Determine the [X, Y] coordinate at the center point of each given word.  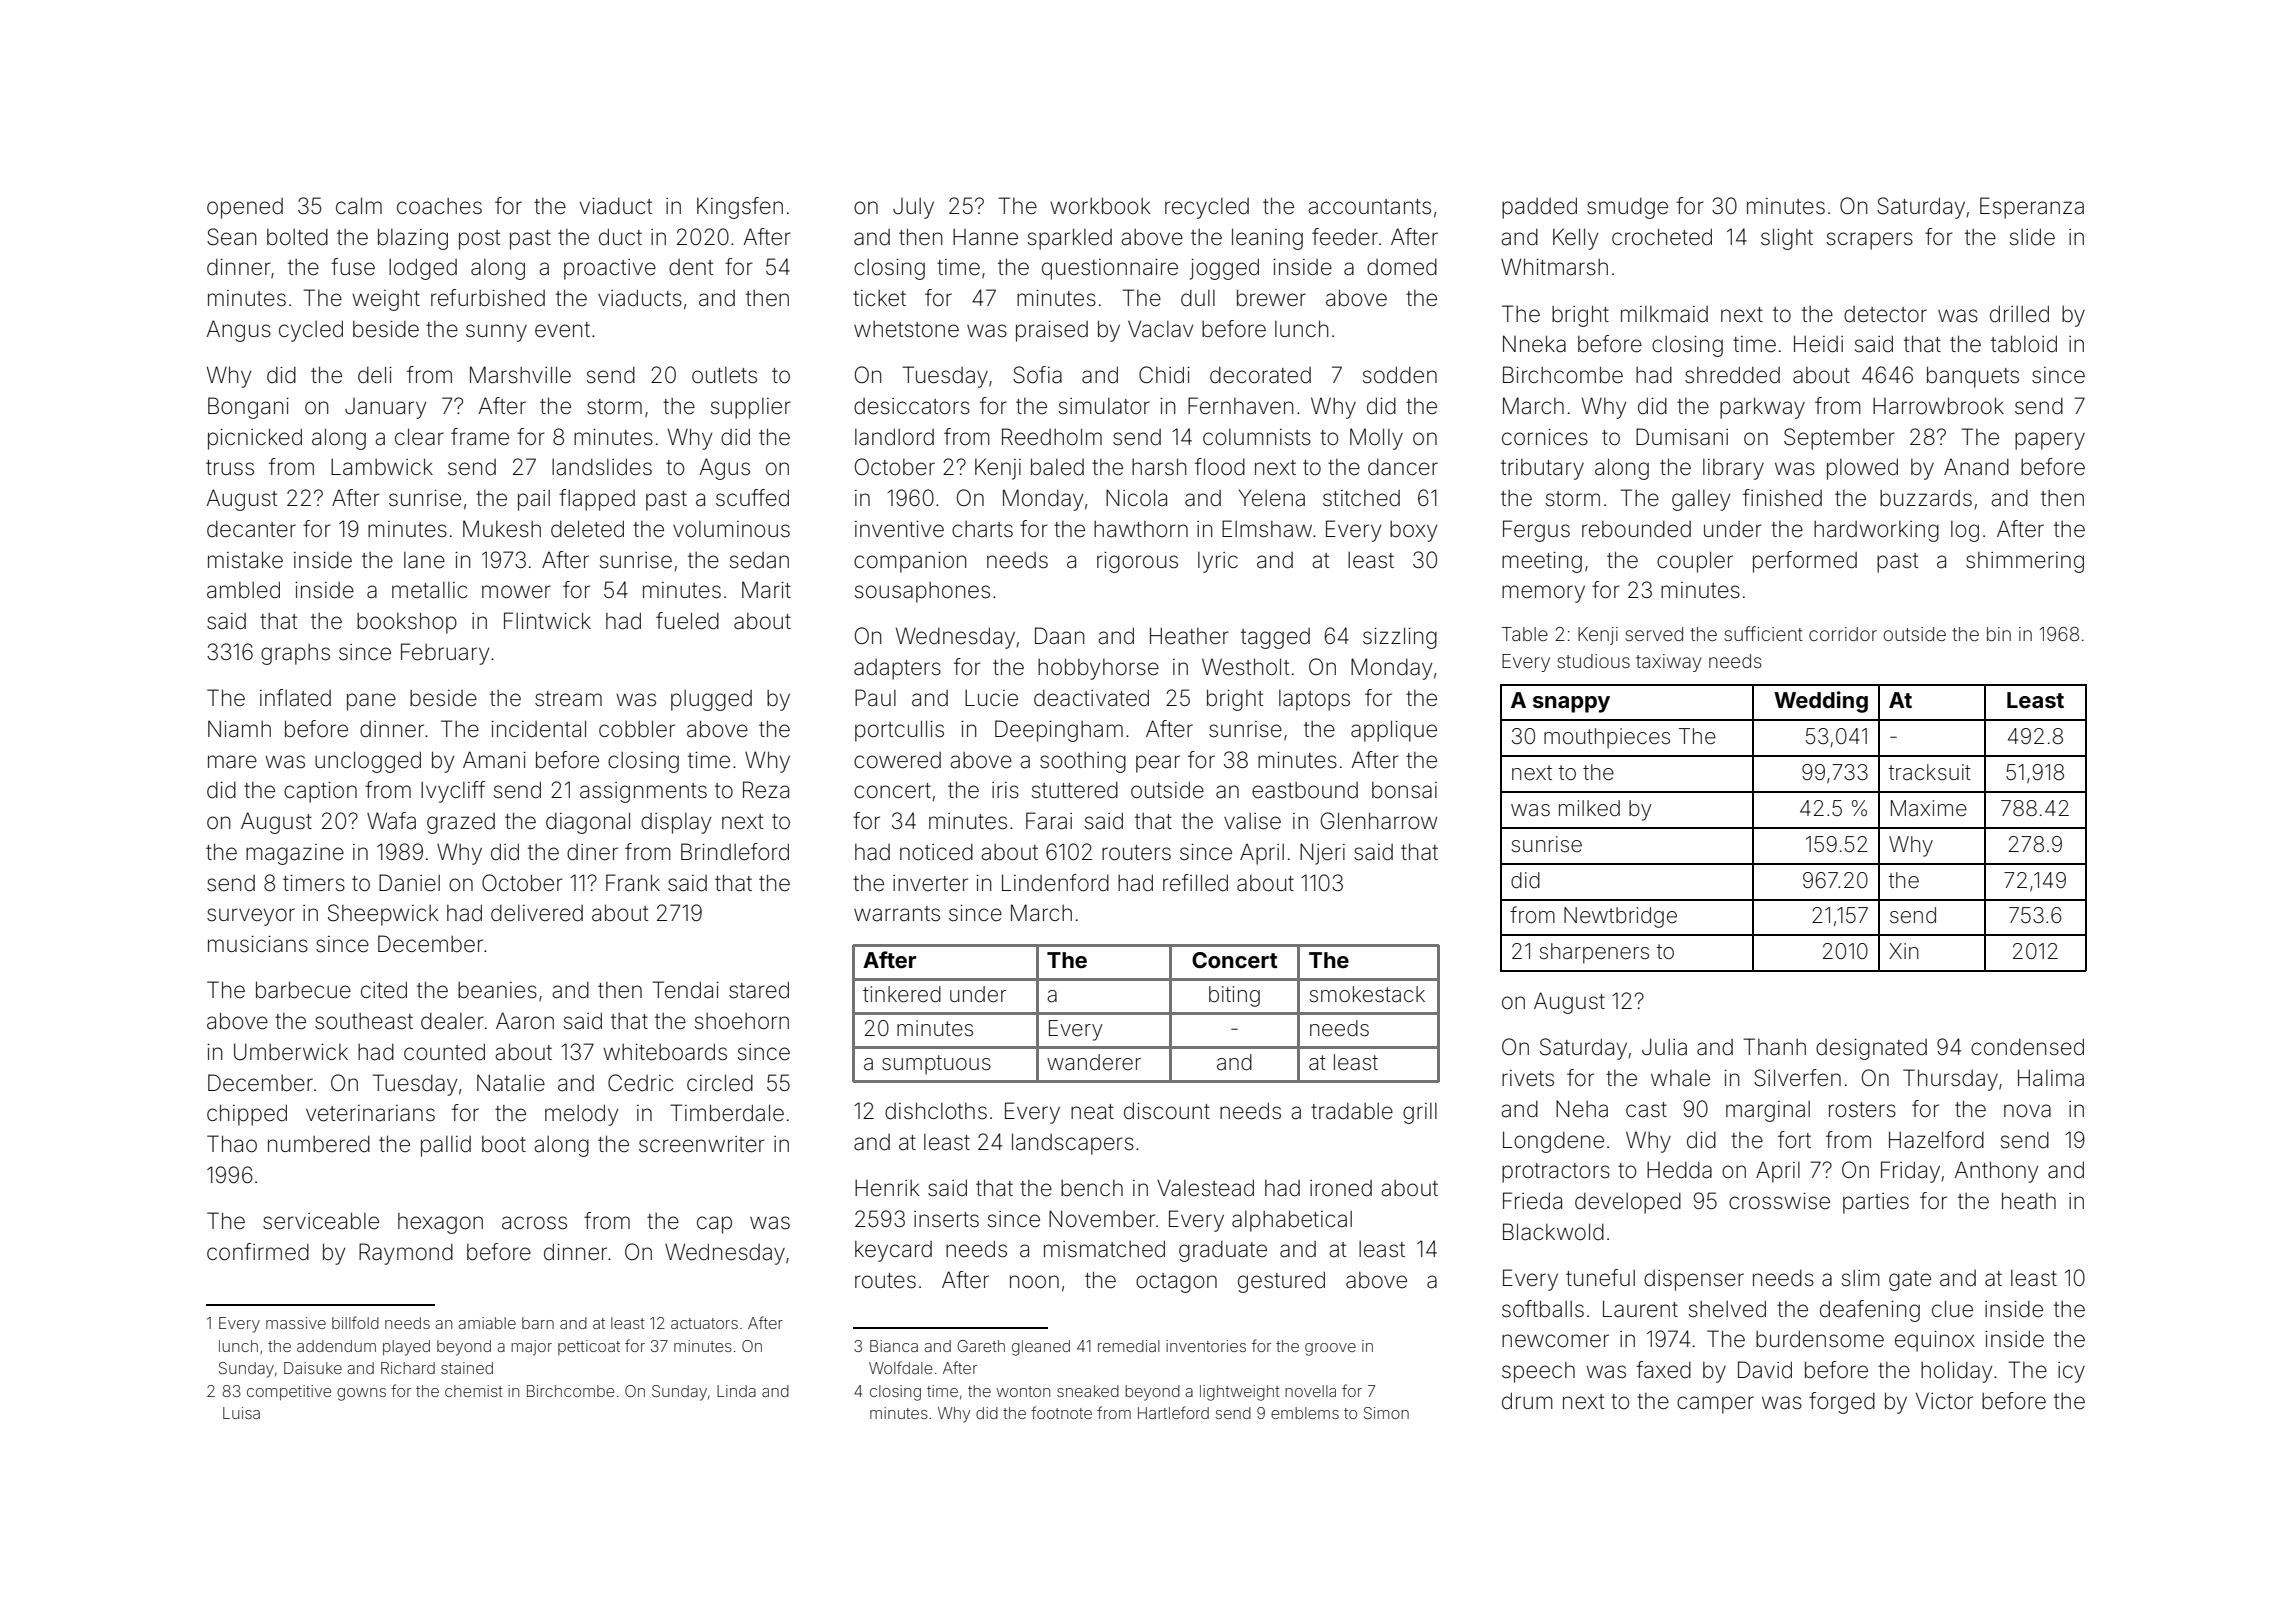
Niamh [239, 729]
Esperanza [2032, 208]
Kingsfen [740, 208]
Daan [1059, 636]
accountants [1369, 207]
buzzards [1926, 498]
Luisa [241, 1413]
